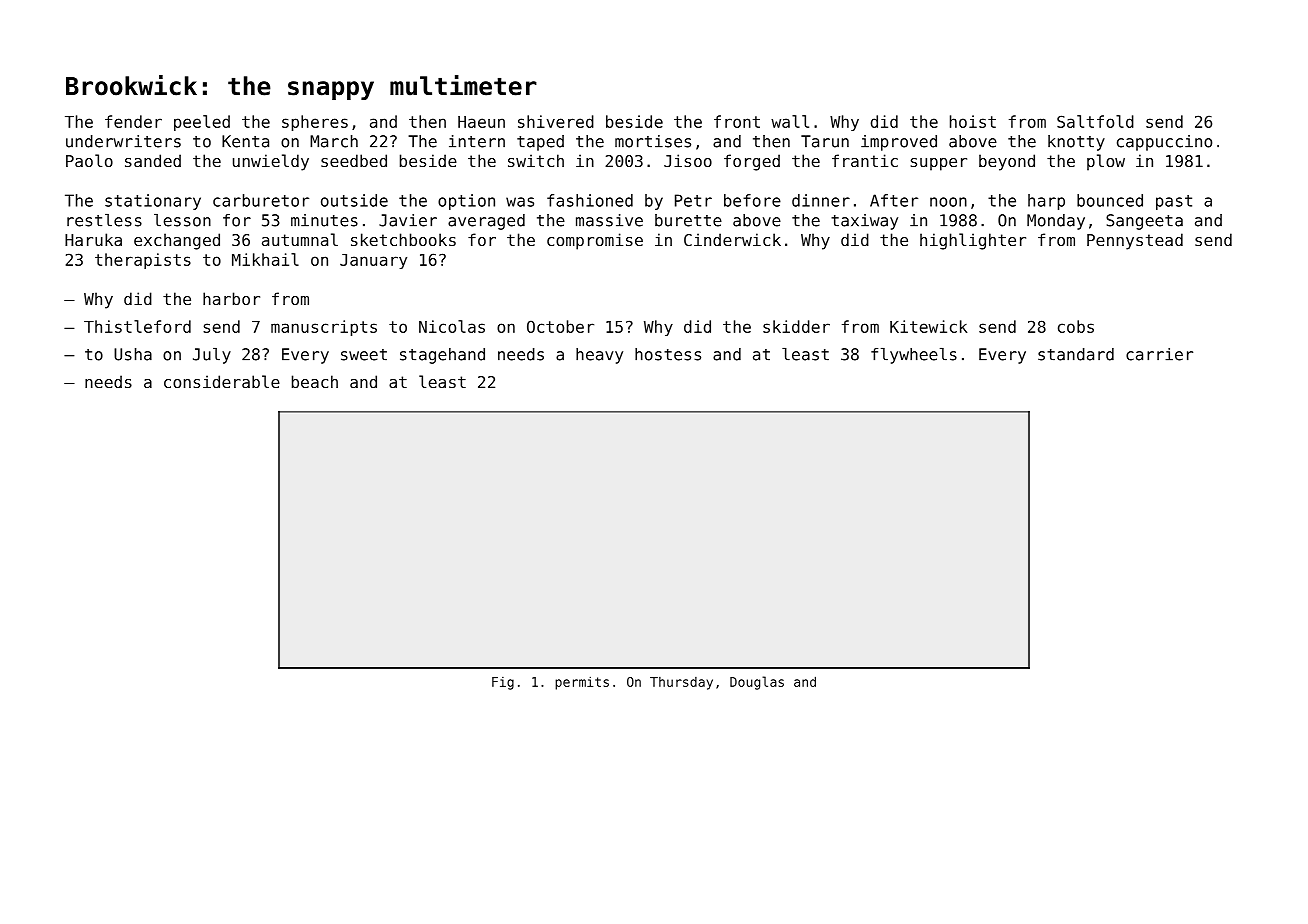  Describe the element at coordinates (928, 326) in the page. I see `Kitewick` at that location.
